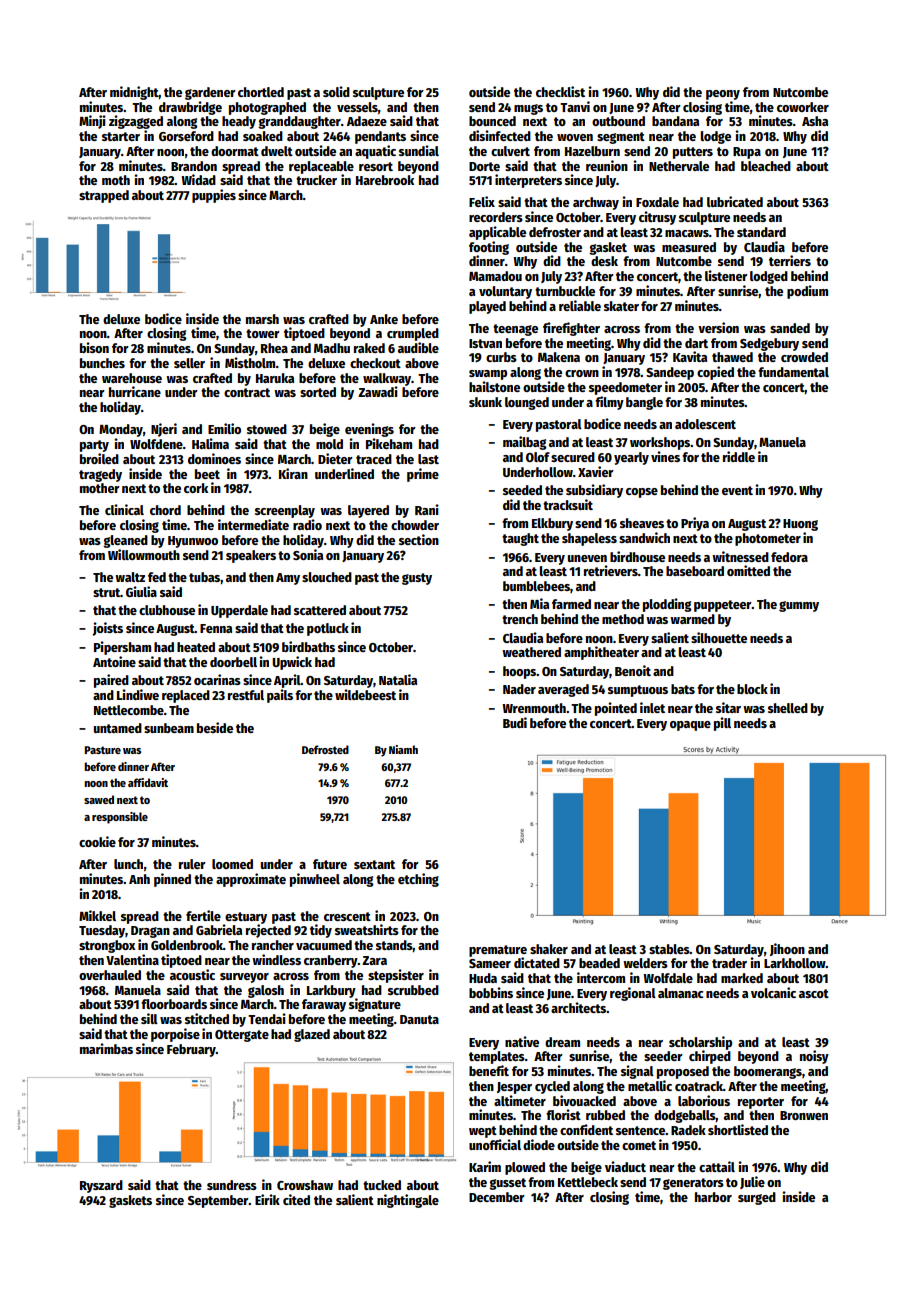  What do you see at coordinates (549, 949) in the screenshot?
I see `shaker` at bounding box center [549, 949].
